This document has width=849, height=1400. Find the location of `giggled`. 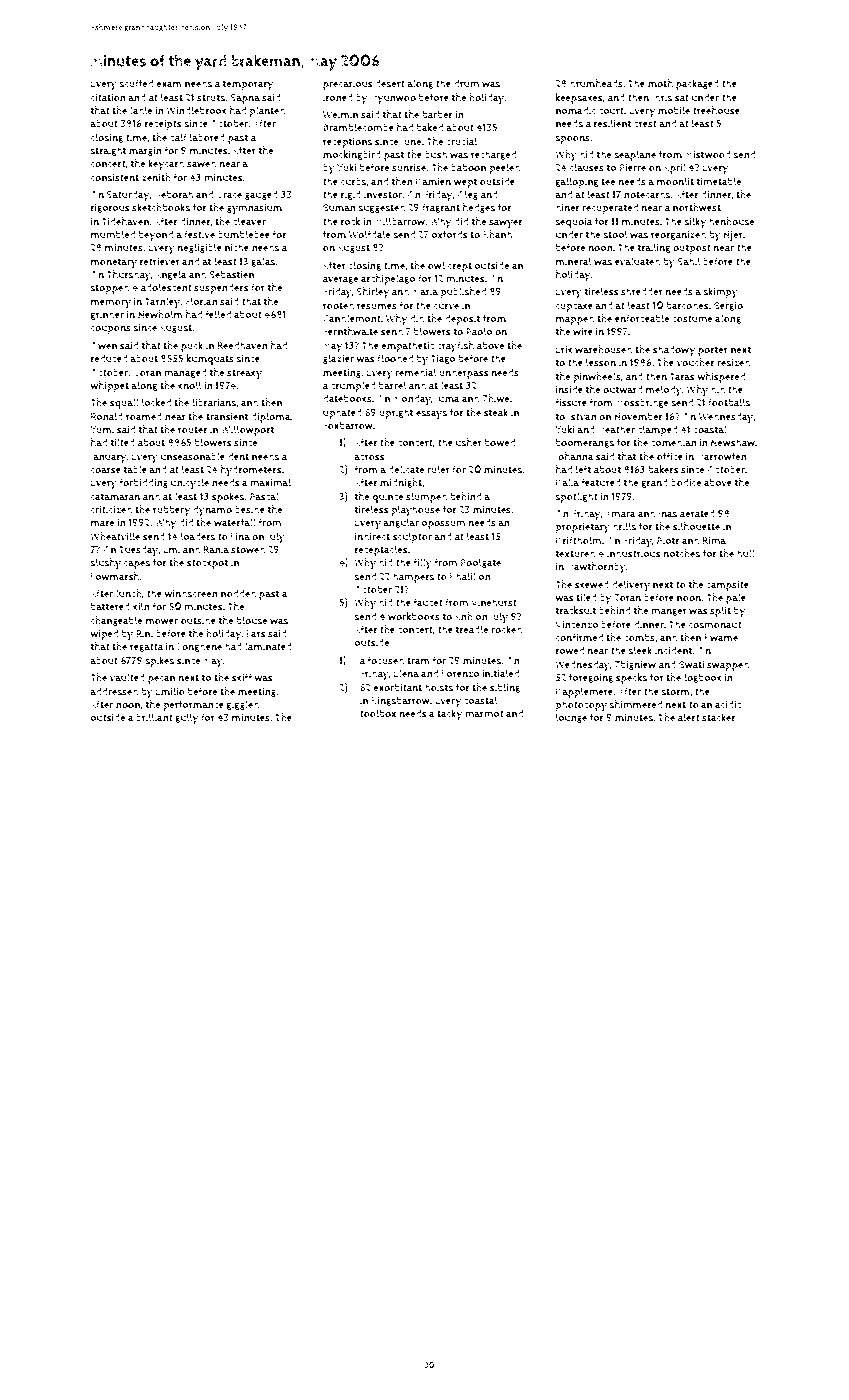

giggled is located at coordinates (242, 705).
